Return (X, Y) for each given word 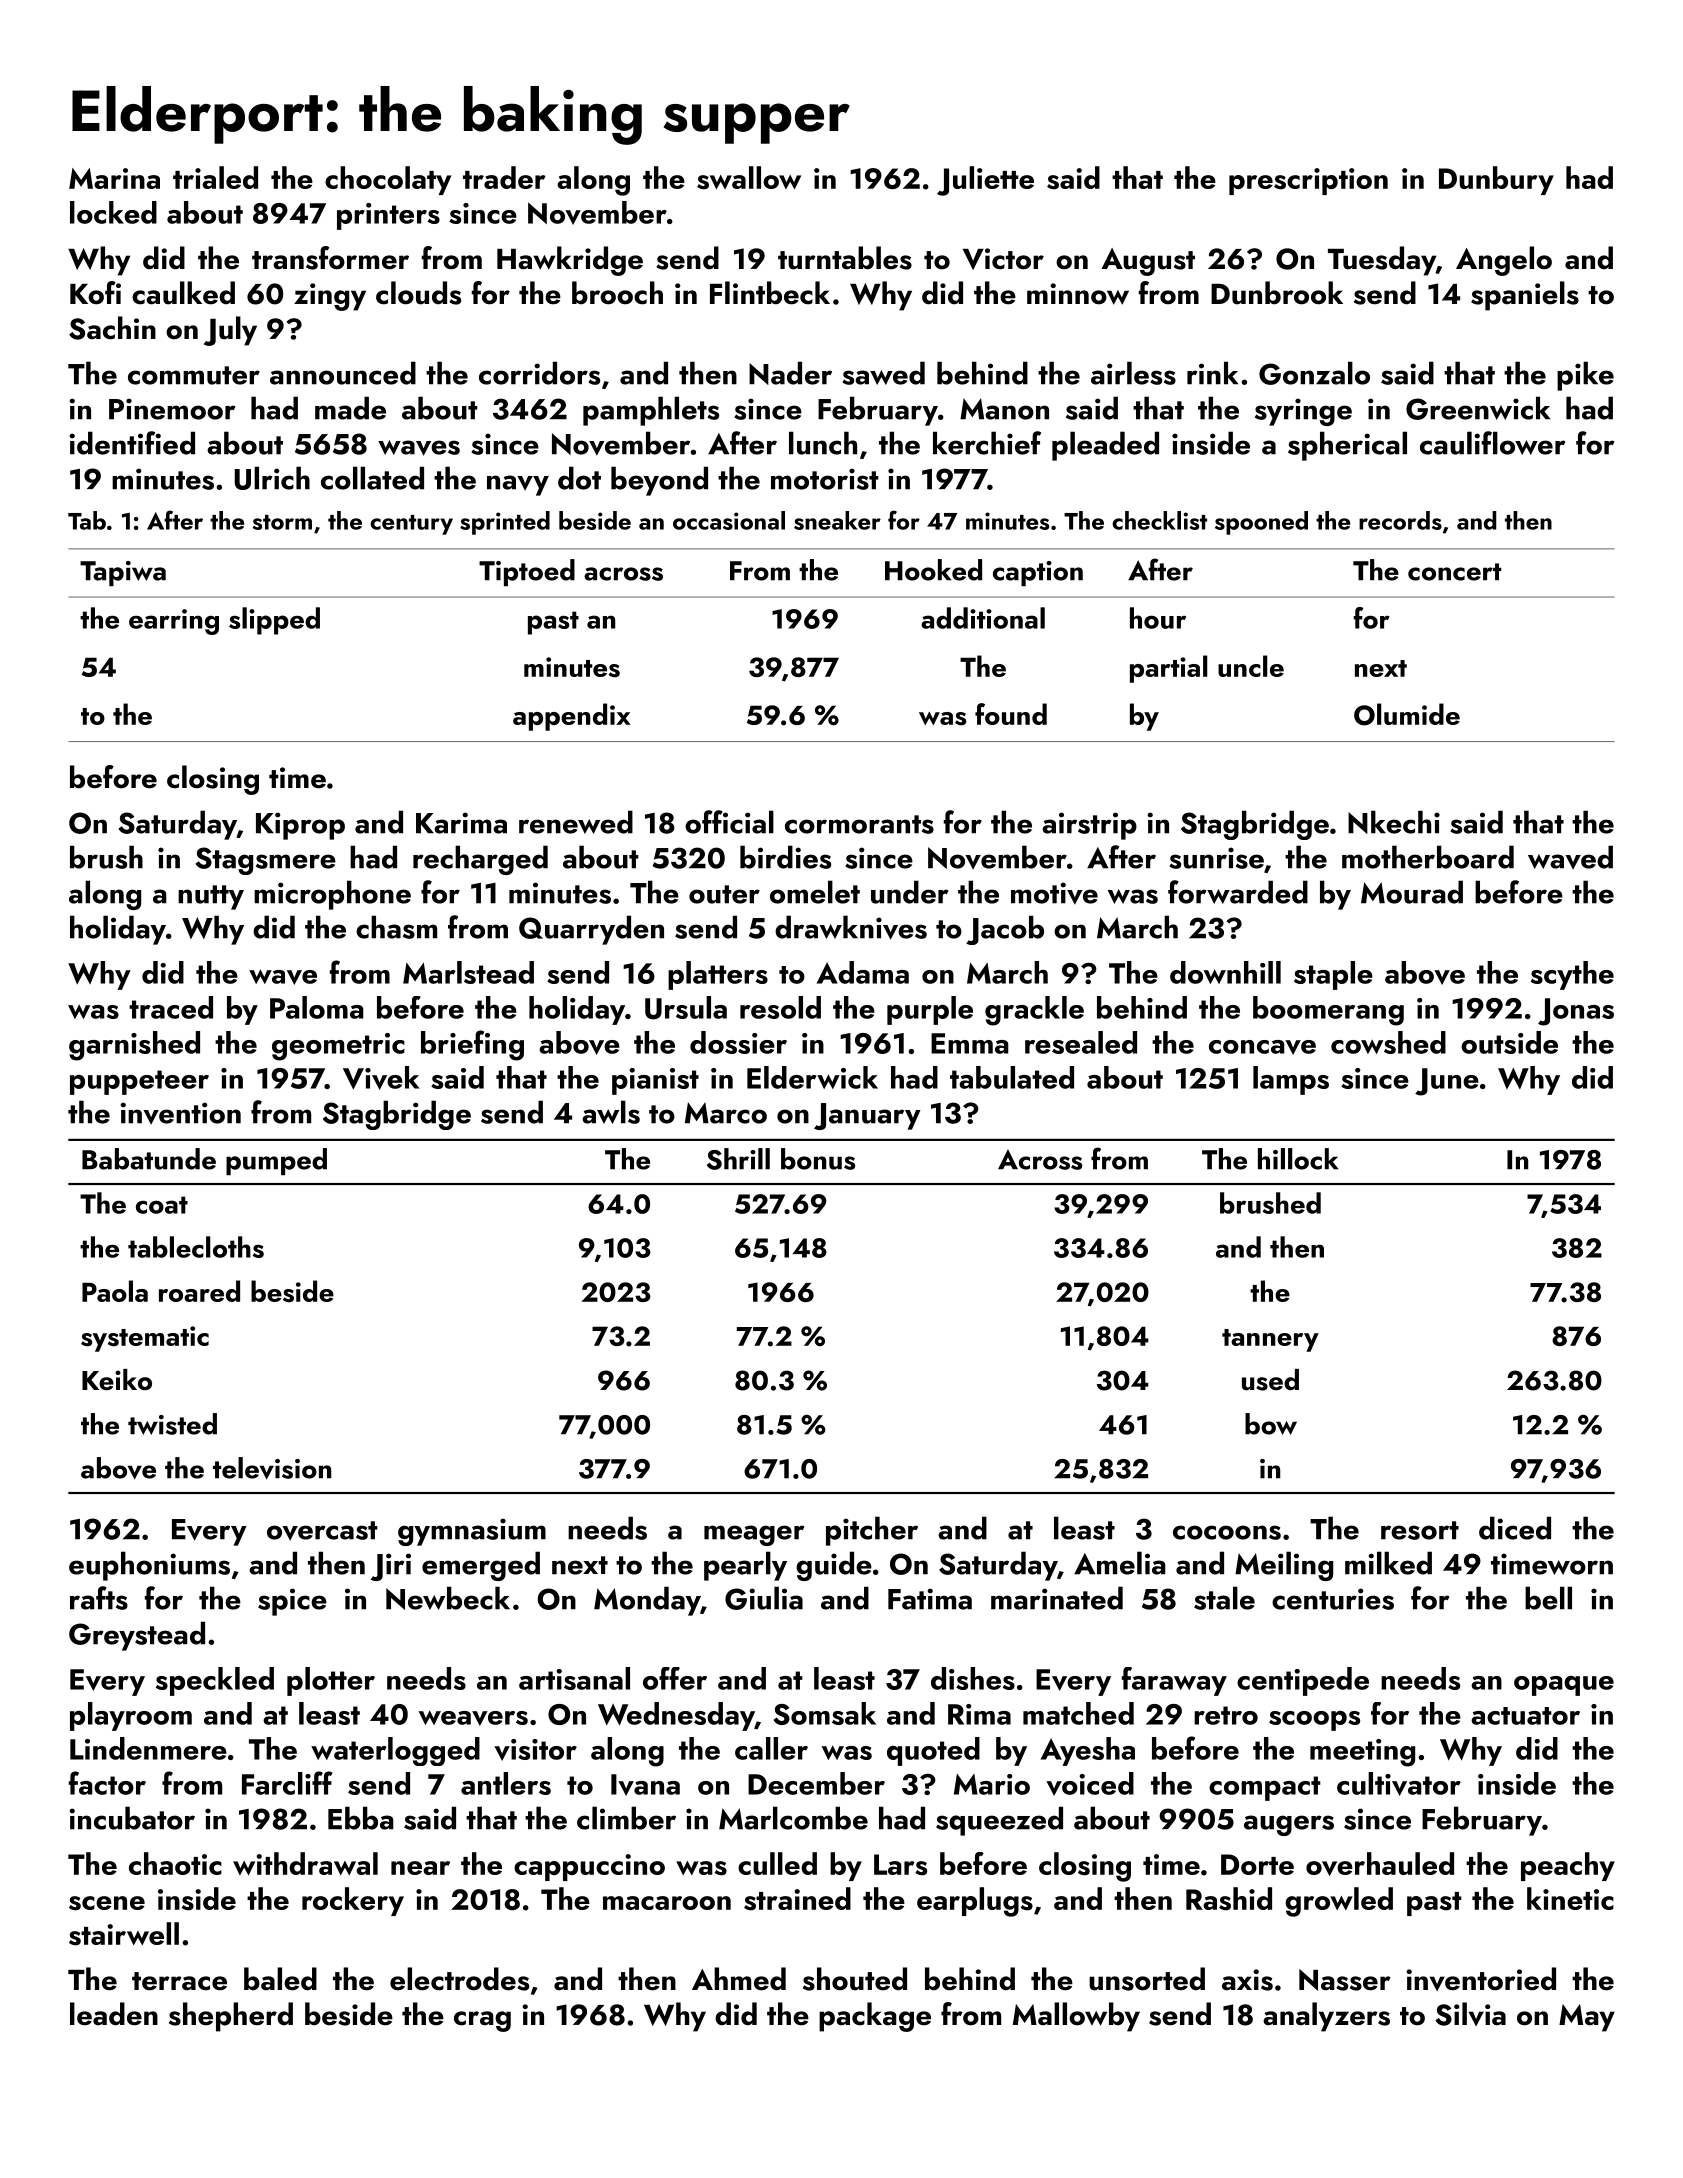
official (729, 822)
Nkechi (1394, 822)
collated (372, 478)
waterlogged (395, 1751)
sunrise (1216, 858)
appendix (572, 717)
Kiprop (300, 826)
